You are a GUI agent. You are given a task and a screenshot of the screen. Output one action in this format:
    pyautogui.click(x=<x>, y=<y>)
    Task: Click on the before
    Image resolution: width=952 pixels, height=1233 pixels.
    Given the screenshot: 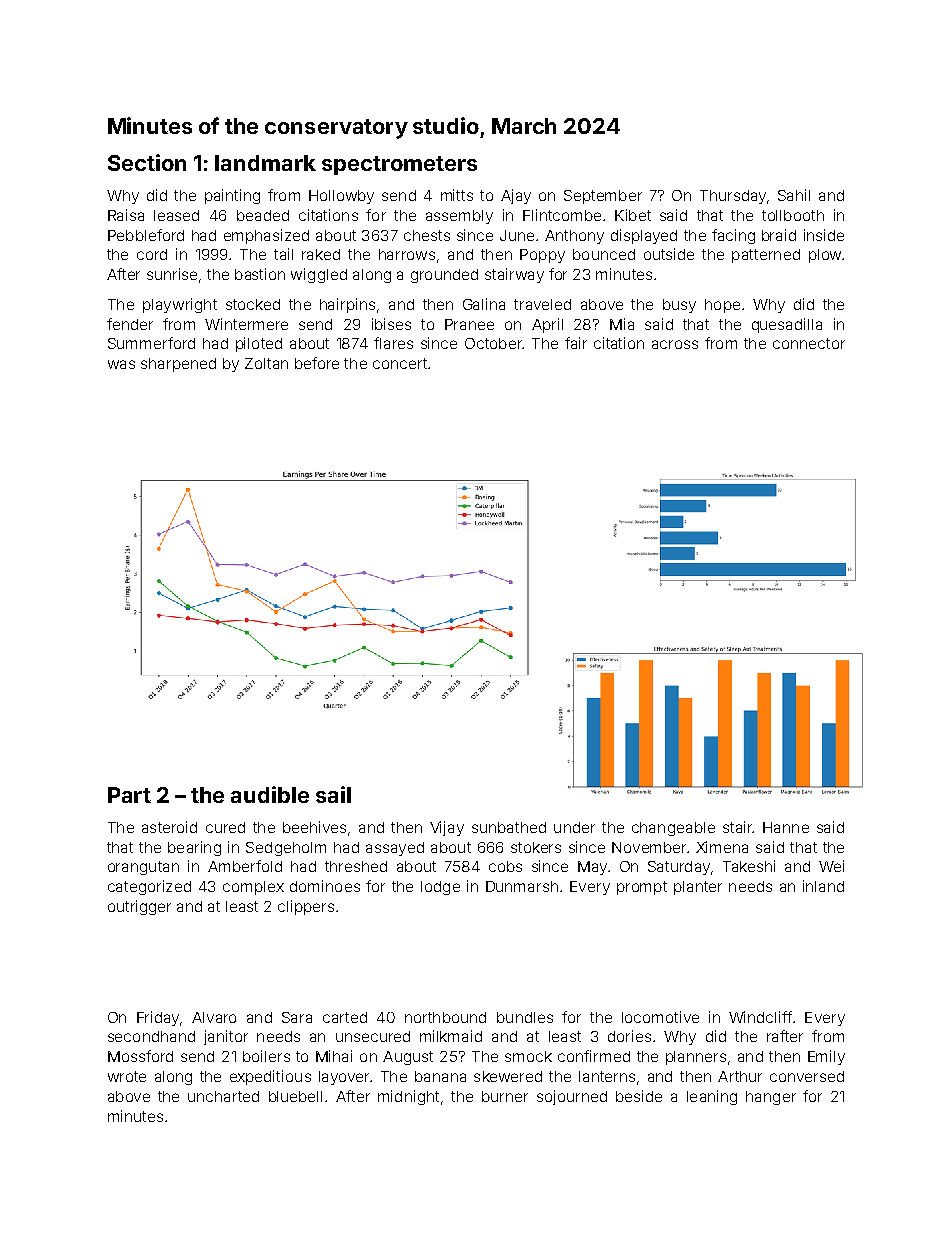 What is the action you would take?
    pyautogui.click(x=317, y=363)
